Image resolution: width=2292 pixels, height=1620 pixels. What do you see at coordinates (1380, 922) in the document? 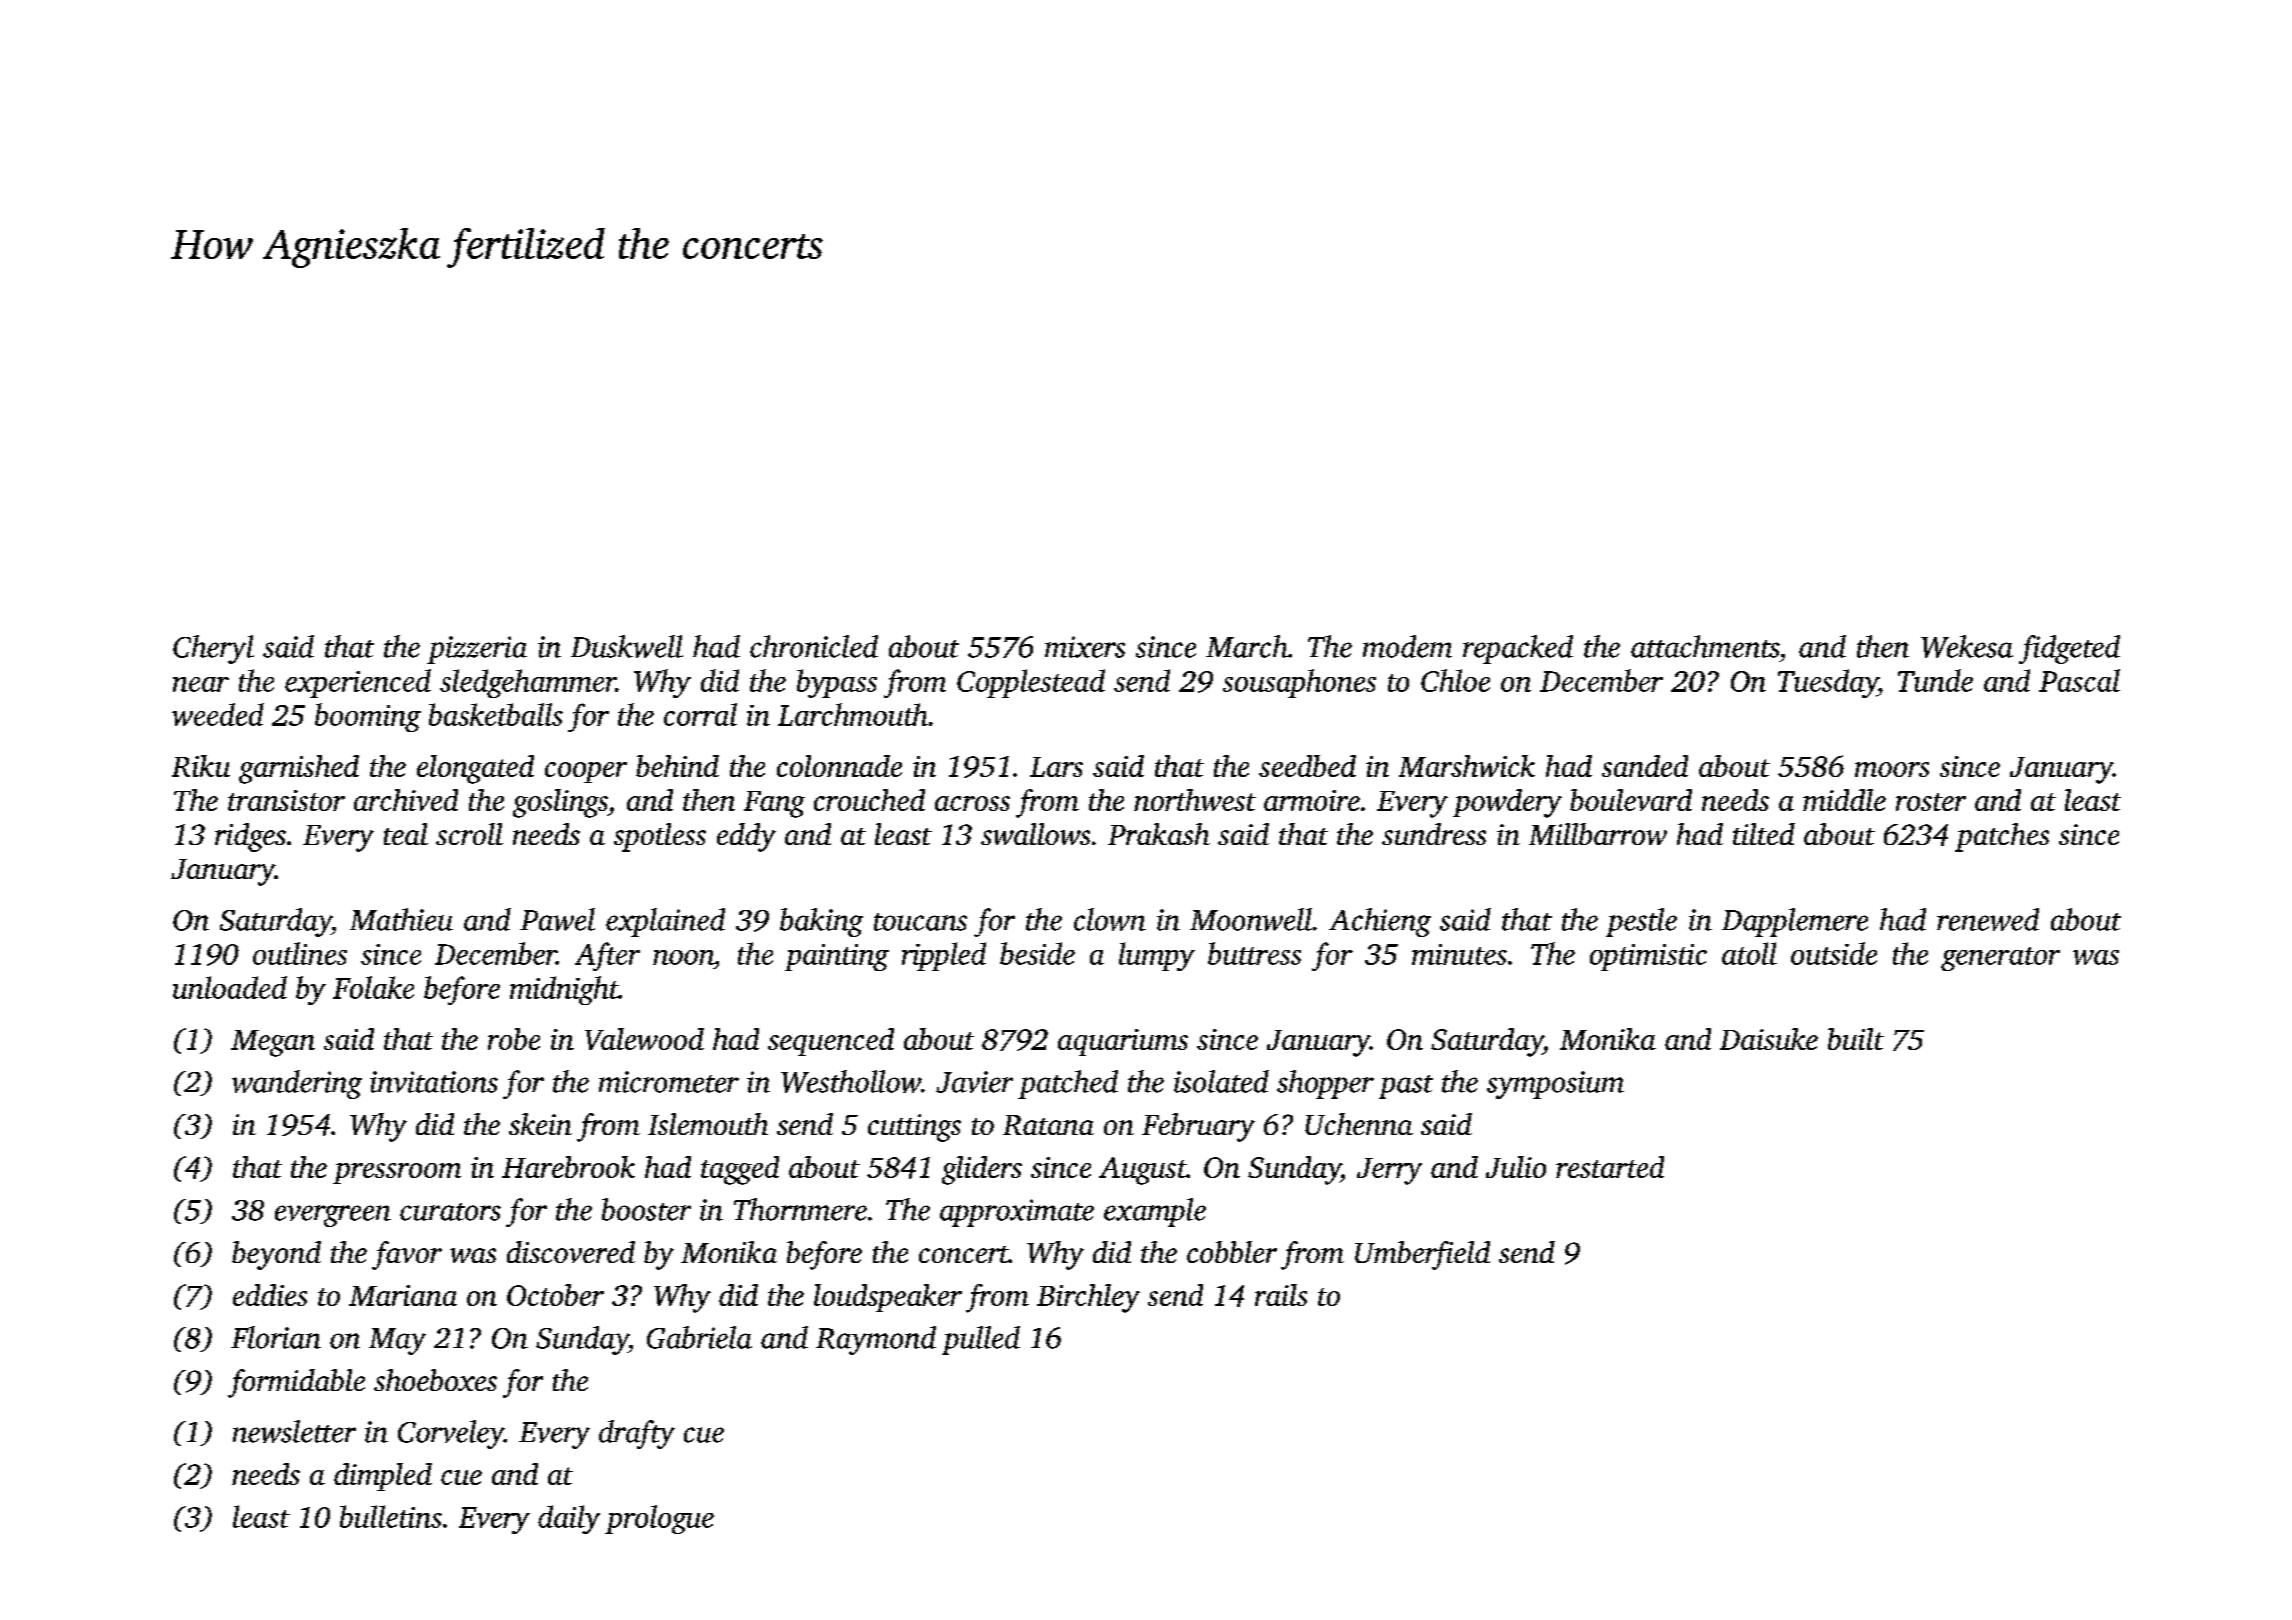
I see `Achieng` at bounding box center [1380, 922].
